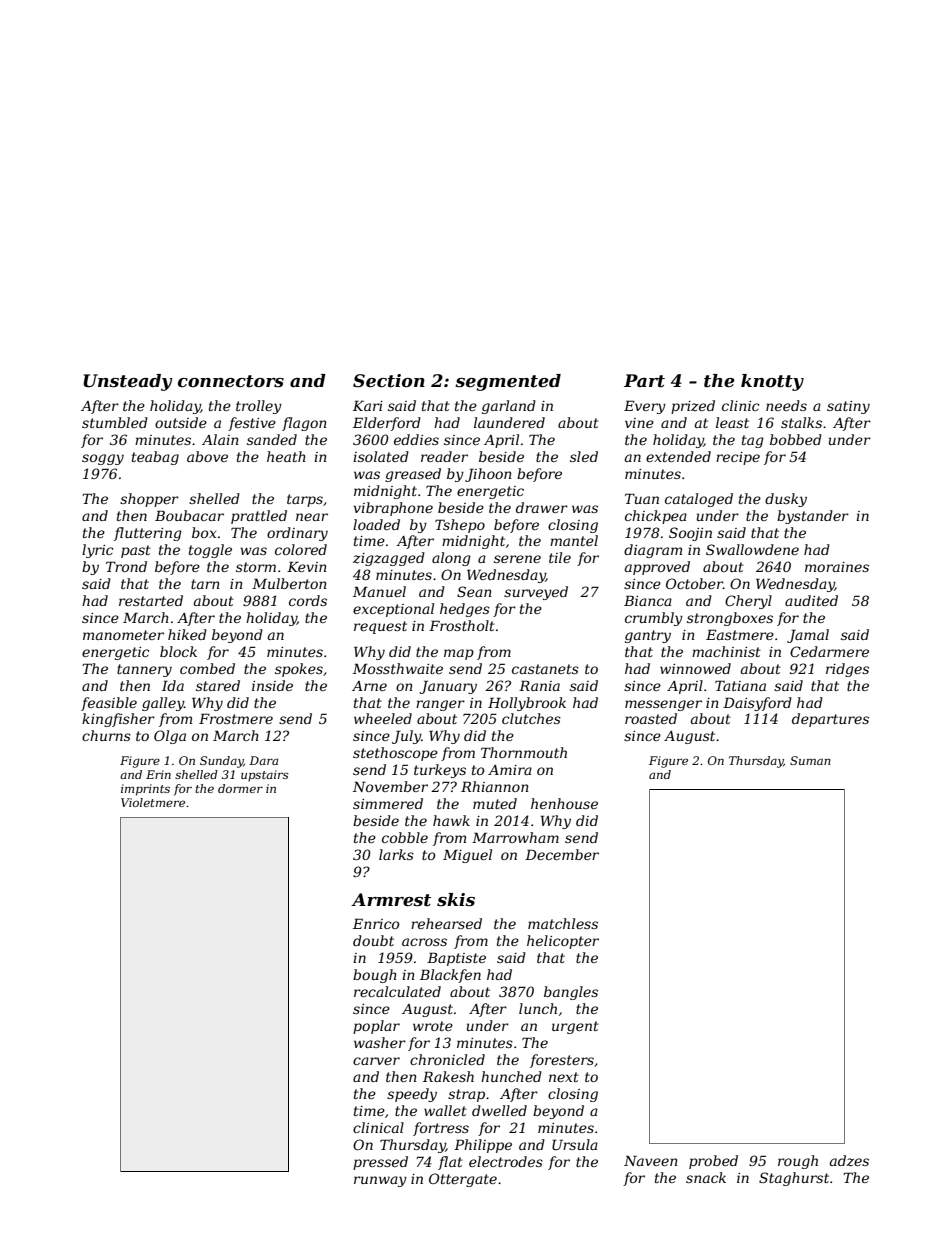  I want to click on churns, so click(106, 735).
